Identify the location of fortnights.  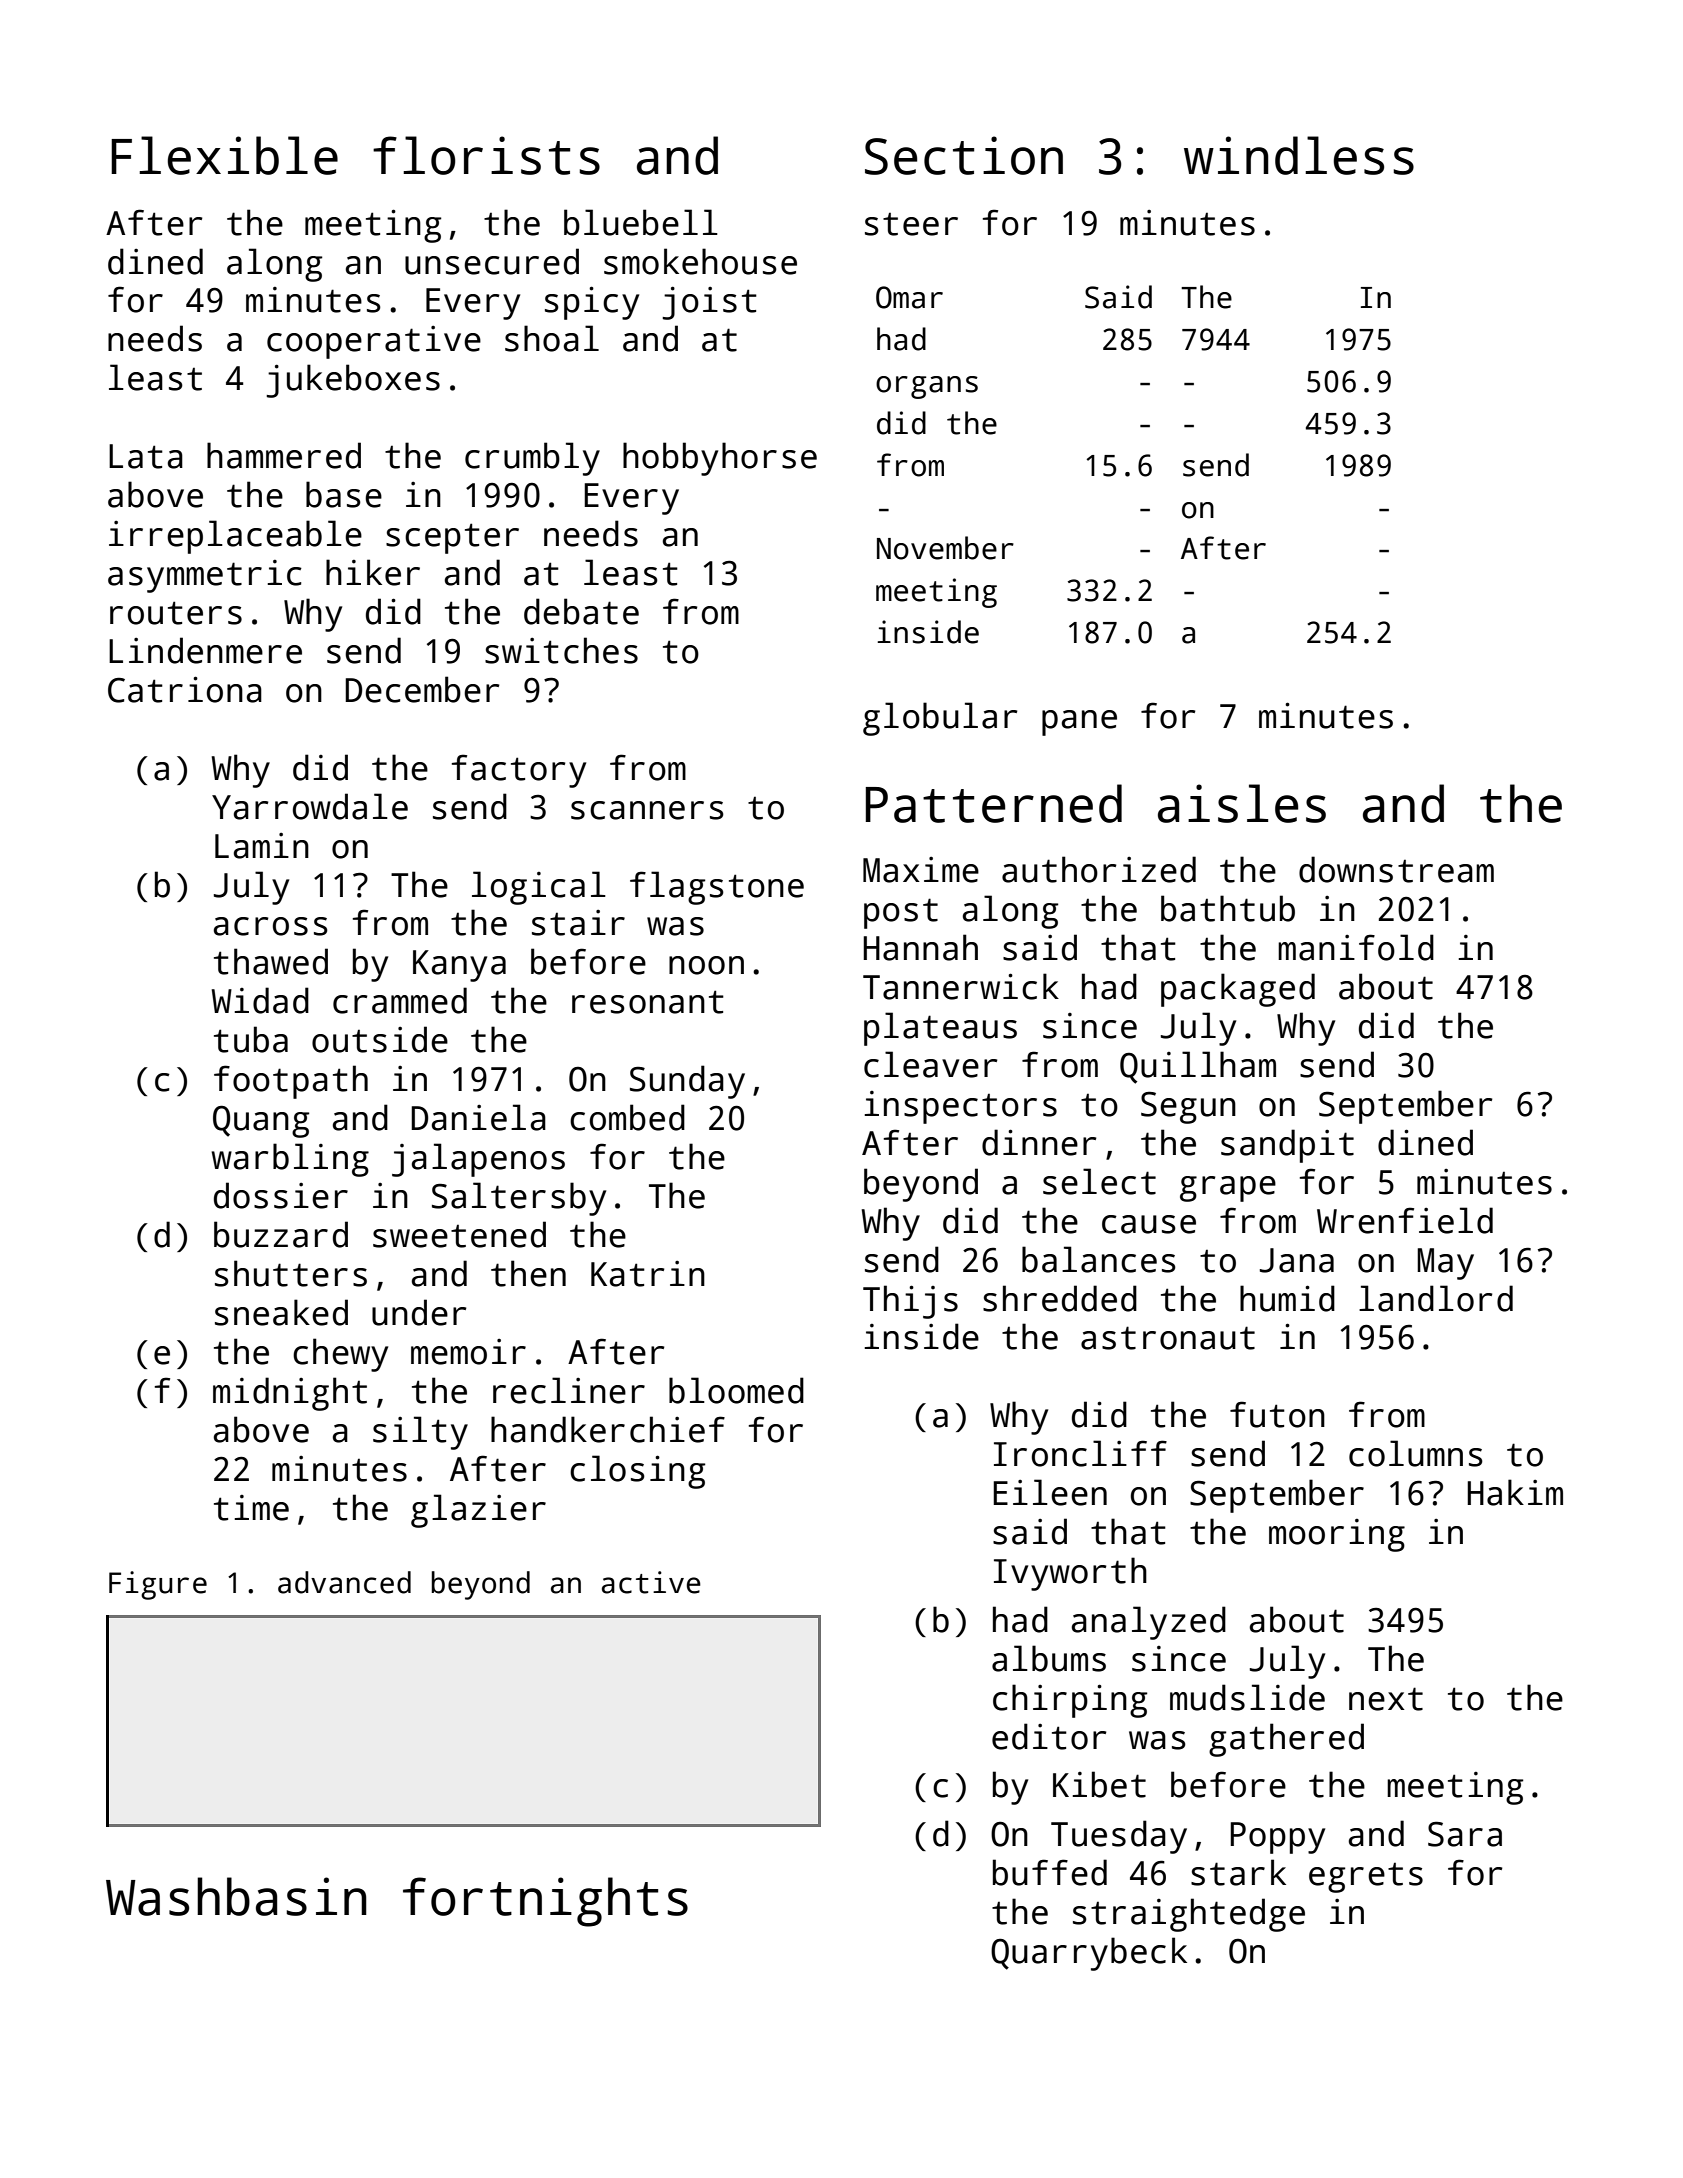
(545, 1902).
